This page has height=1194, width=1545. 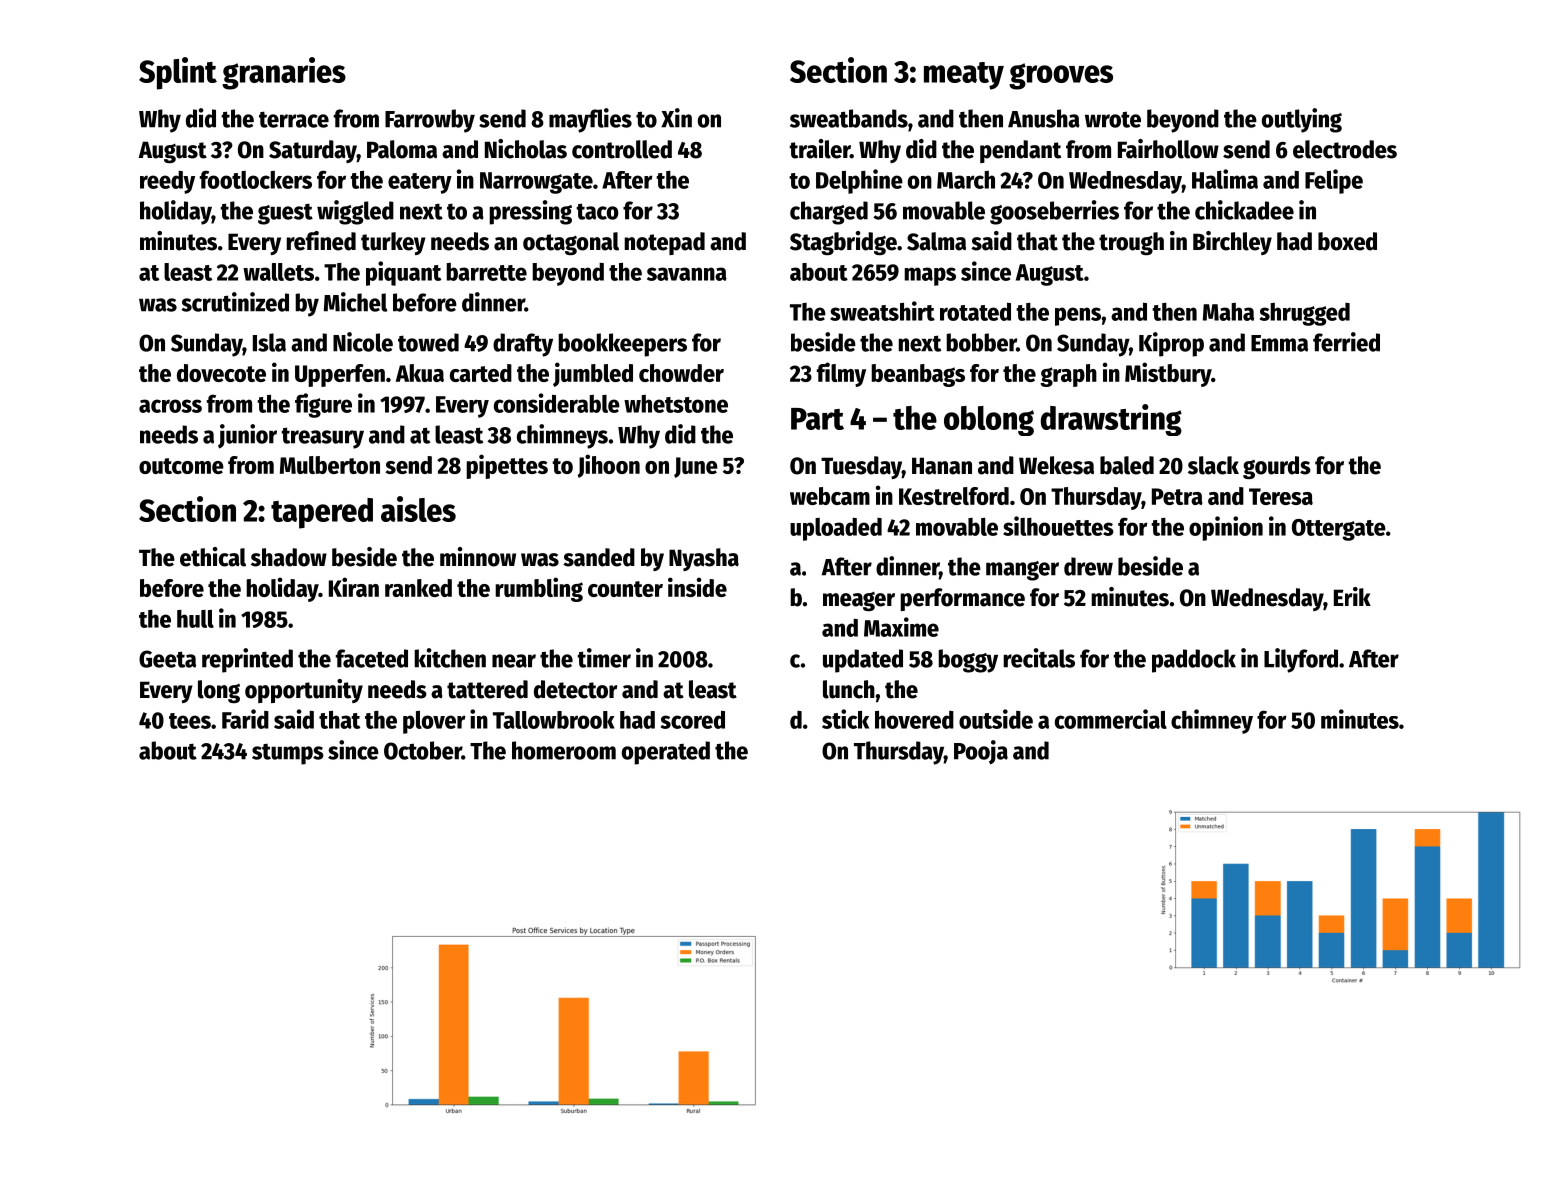 What do you see at coordinates (836, 529) in the page?
I see `uploaded` at bounding box center [836, 529].
